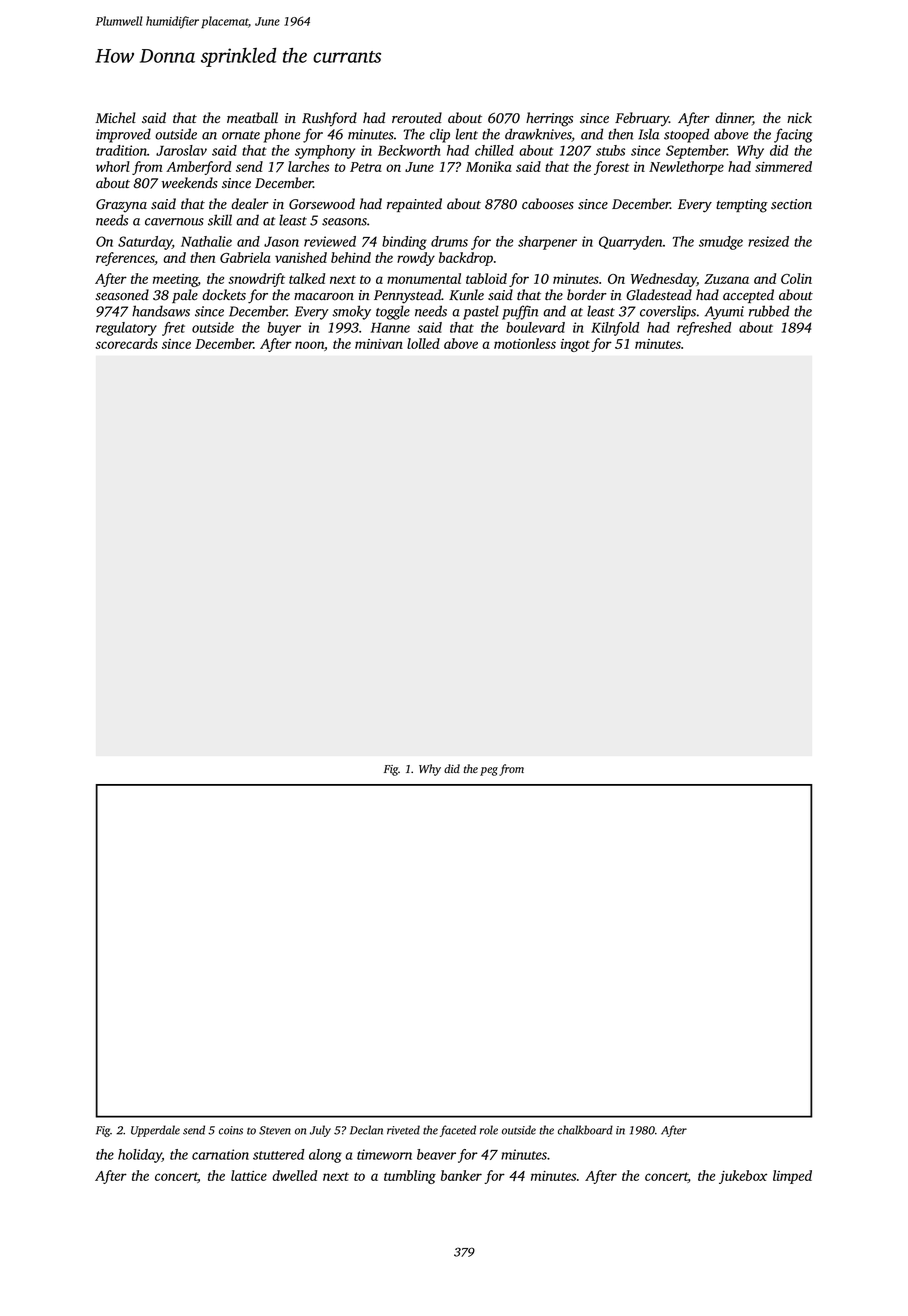  Describe the element at coordinates (423, 343) in the page. I see `lolled` at that location.
